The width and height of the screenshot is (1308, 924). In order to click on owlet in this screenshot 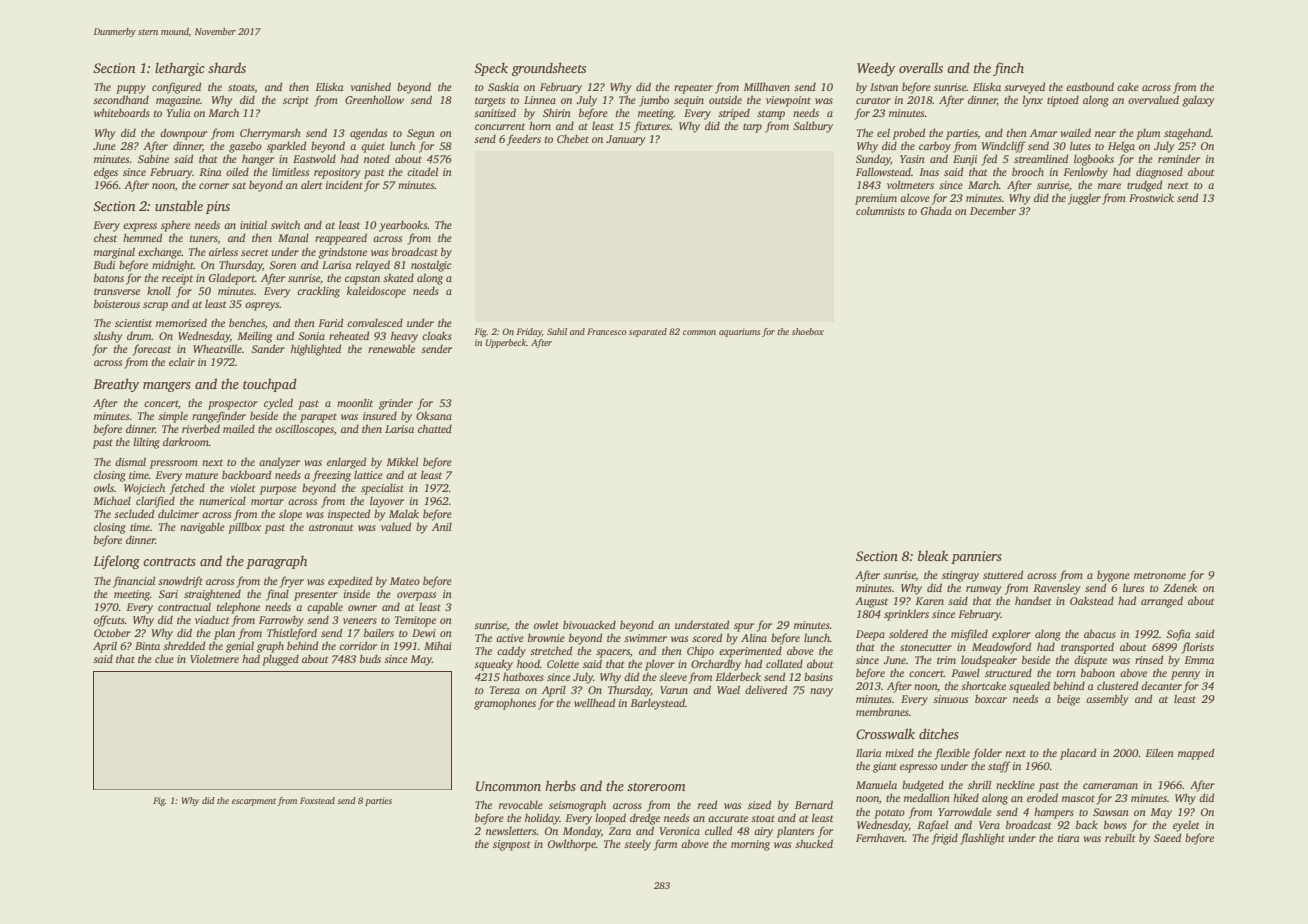, I will do `click(546, 624)`.
